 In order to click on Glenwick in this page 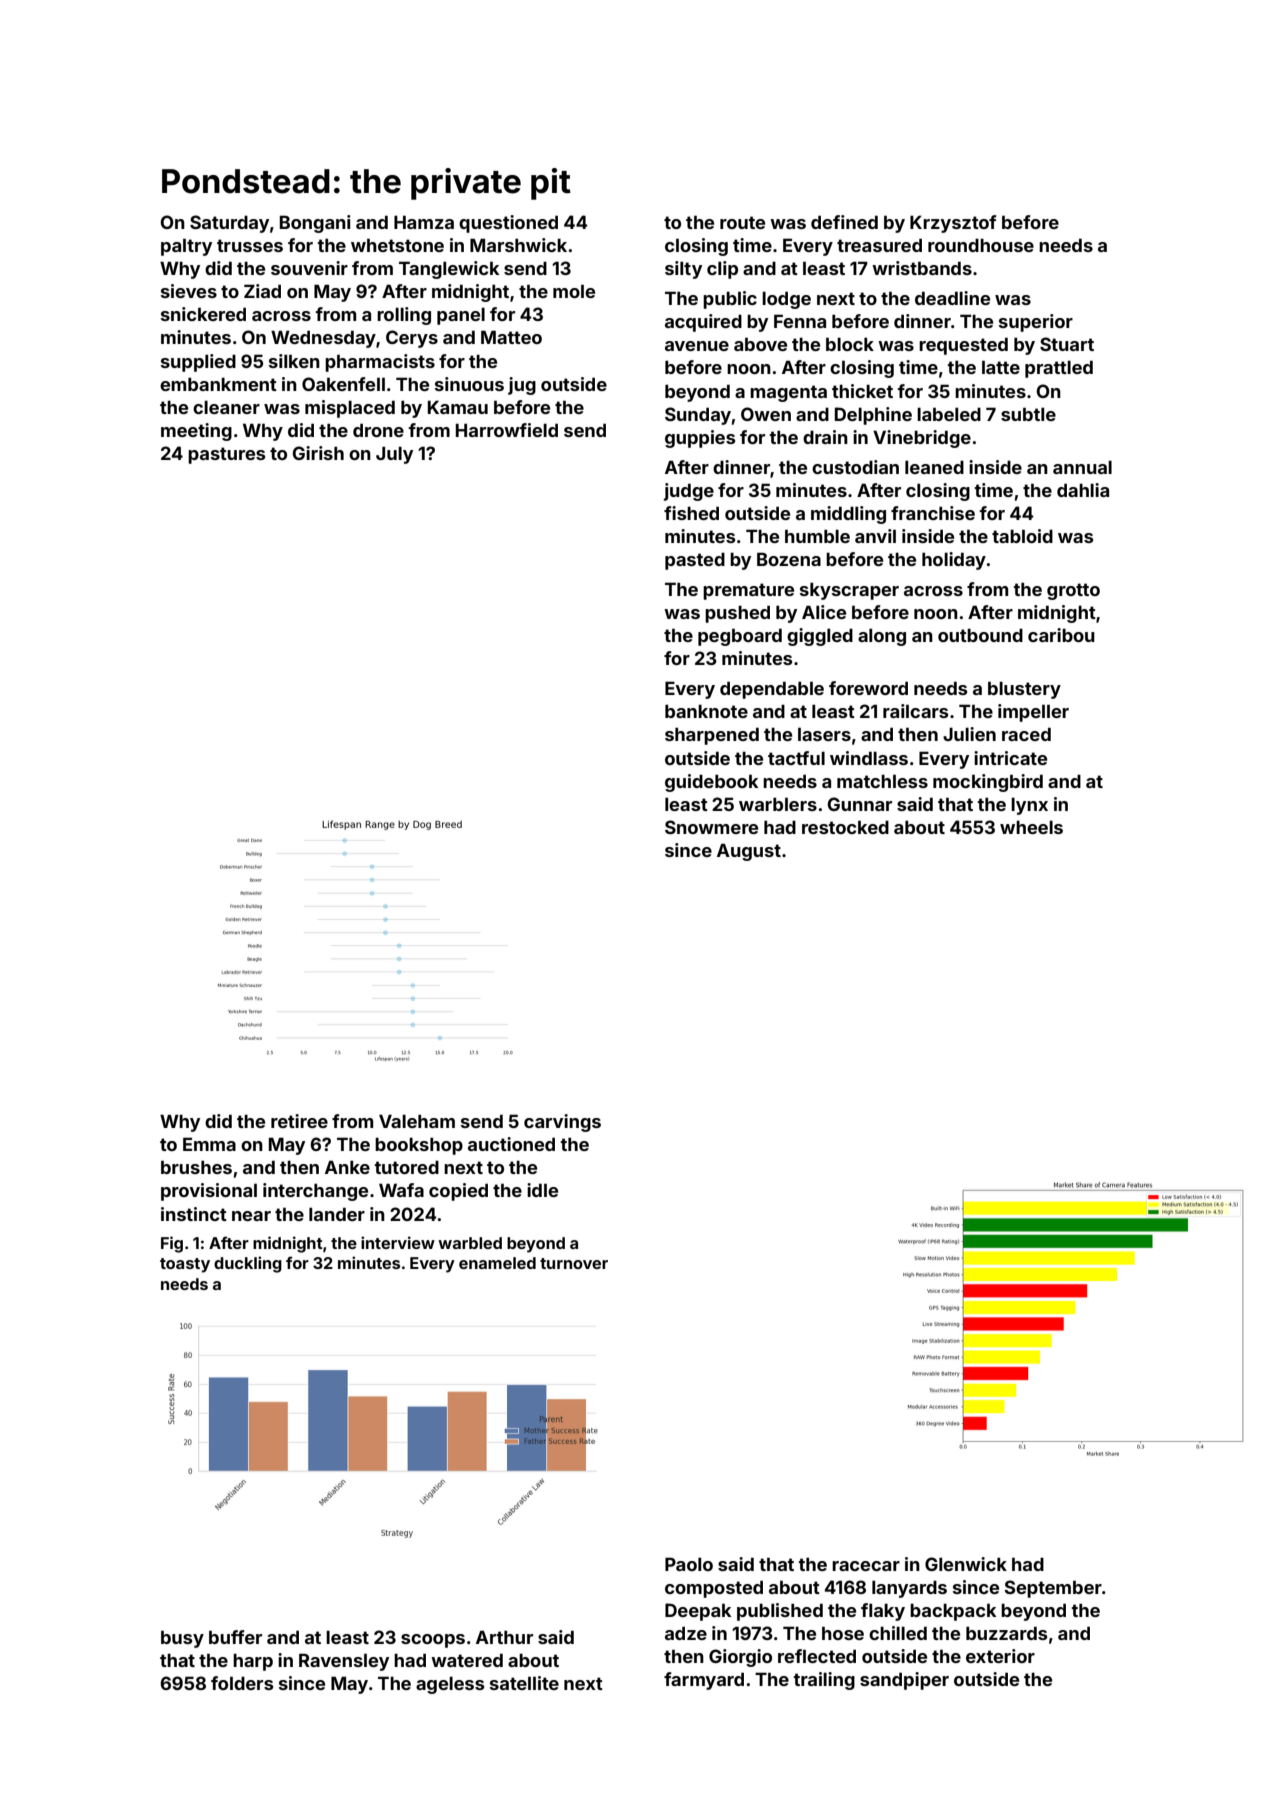, I will do `click(966, 1564)`.
